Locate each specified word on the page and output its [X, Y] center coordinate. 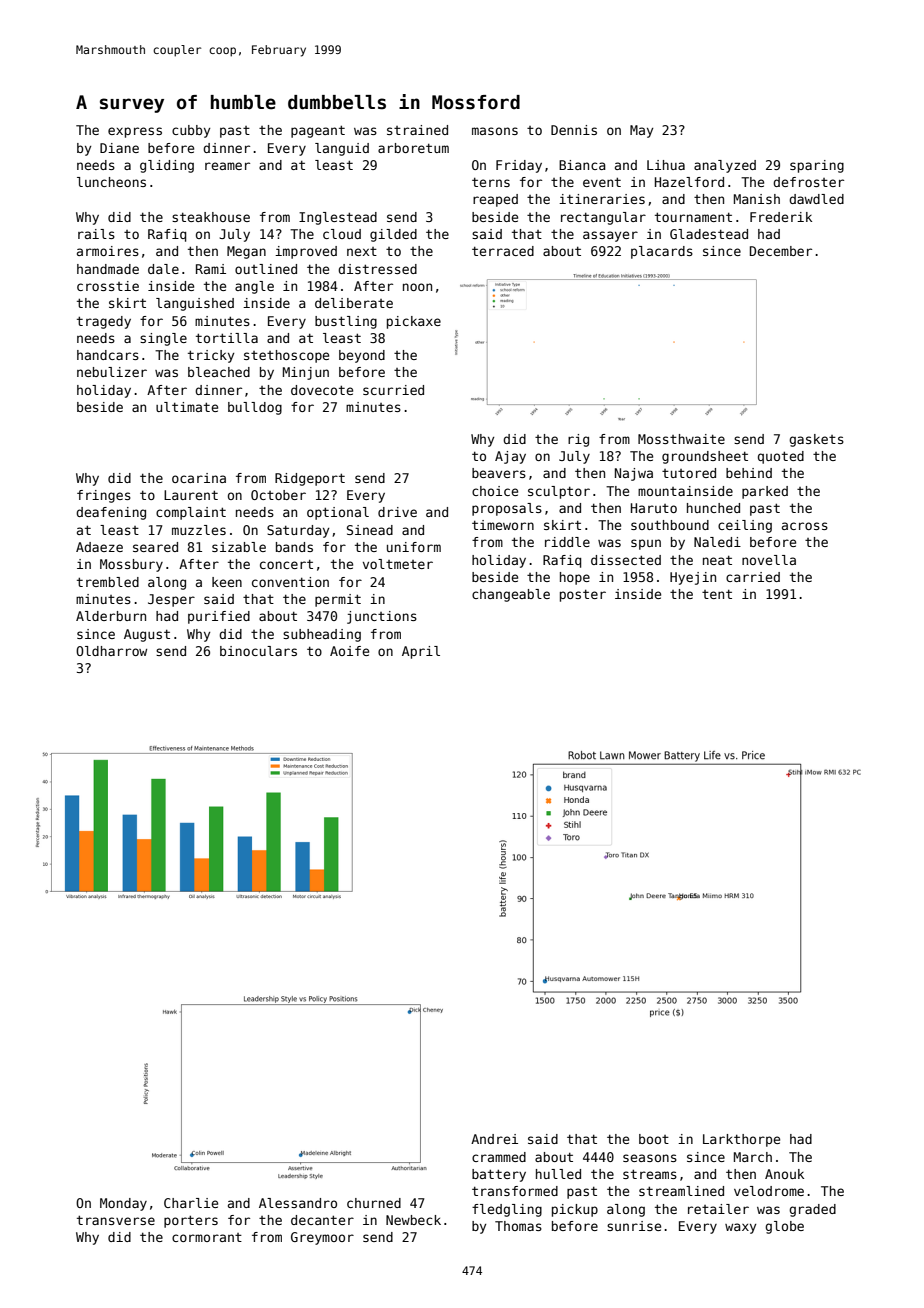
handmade [108, 269]
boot [654, 1139]
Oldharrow [111, 651]
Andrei [494, 1139]
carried [753, 577]
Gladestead [709, 234]
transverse [116, 1220]
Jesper [171, 600]
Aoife [349, 651]
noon [417, 287]
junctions [382, 617]
